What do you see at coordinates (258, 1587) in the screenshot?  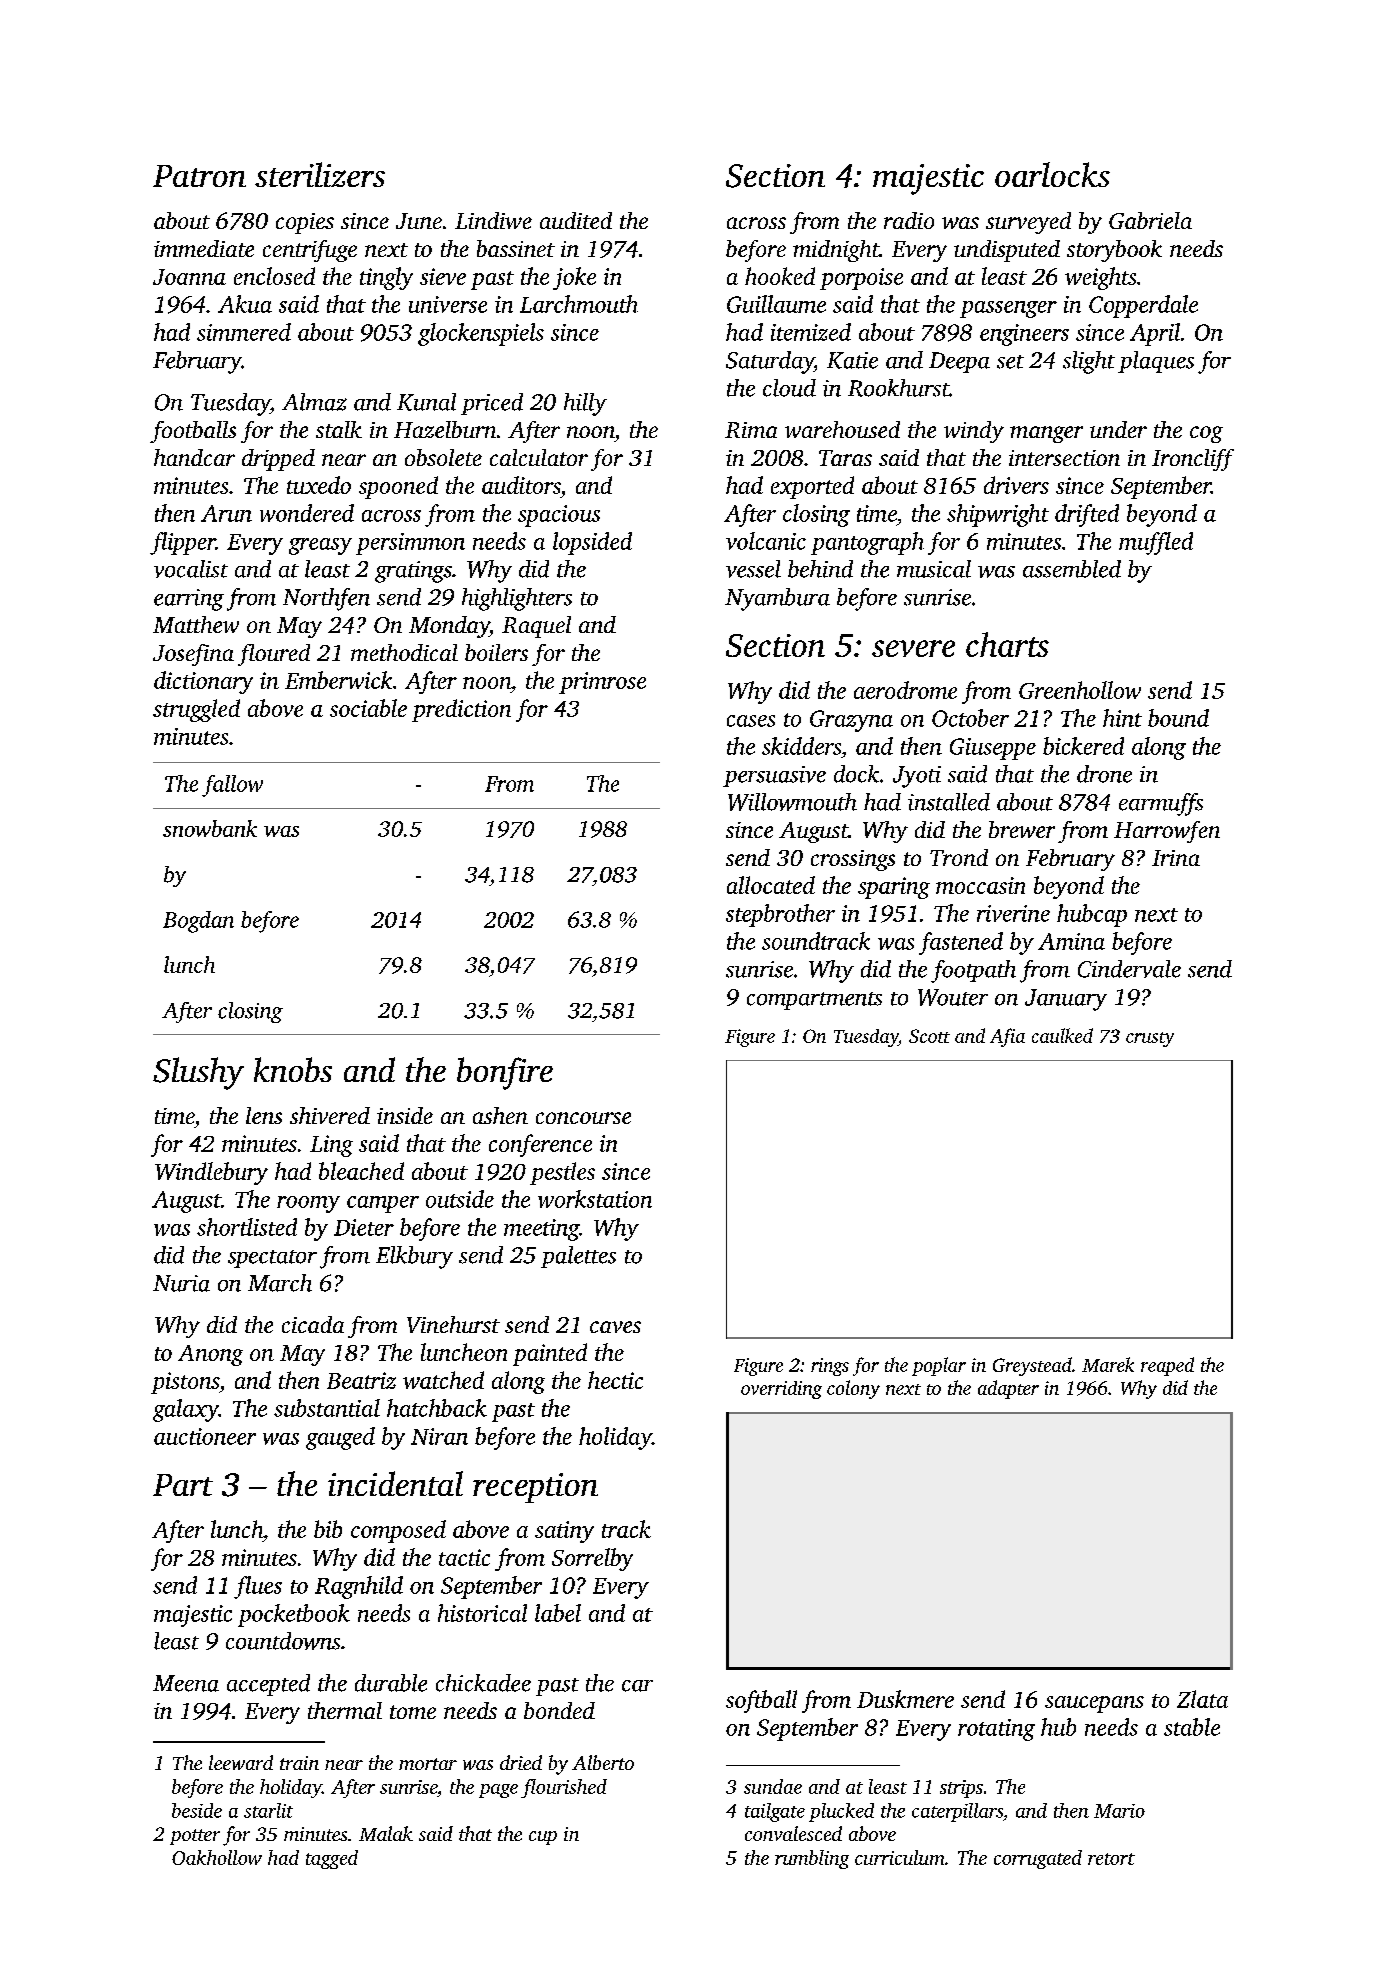 I see `flues` at bounding box center [258, 1587].
